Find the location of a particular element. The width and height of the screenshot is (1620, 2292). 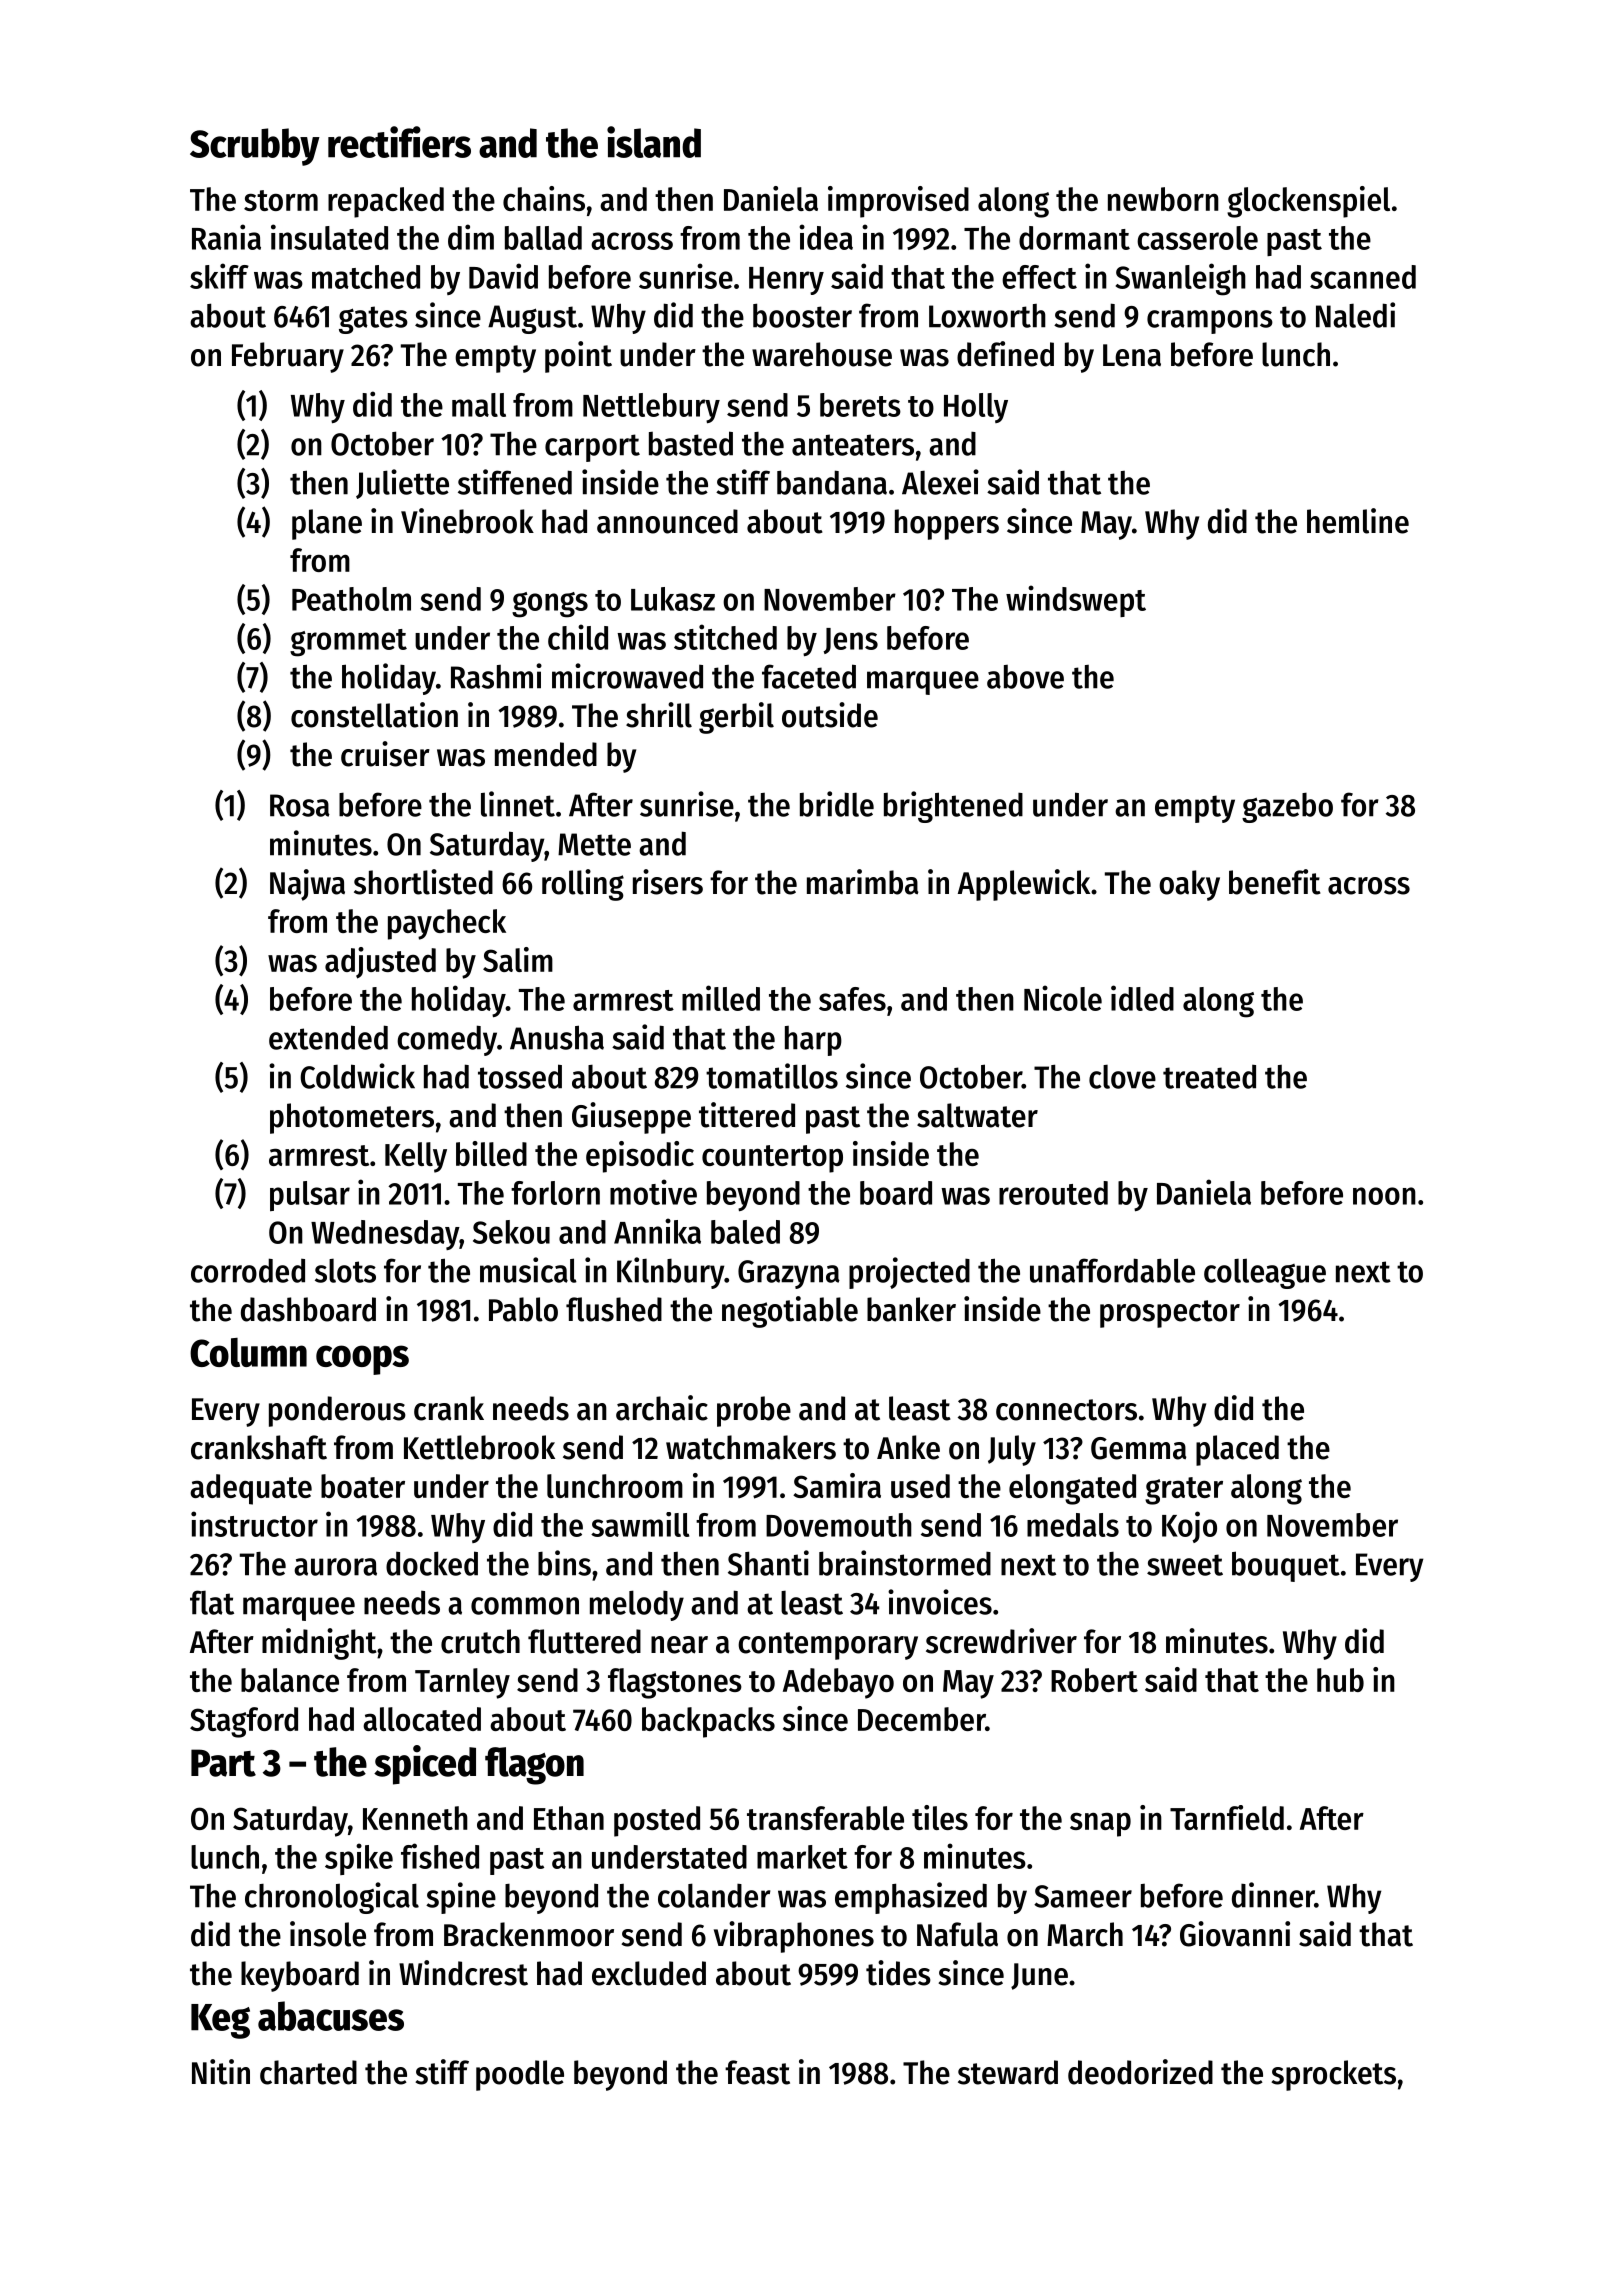

hub is located at coordinates (1340, 1680).
